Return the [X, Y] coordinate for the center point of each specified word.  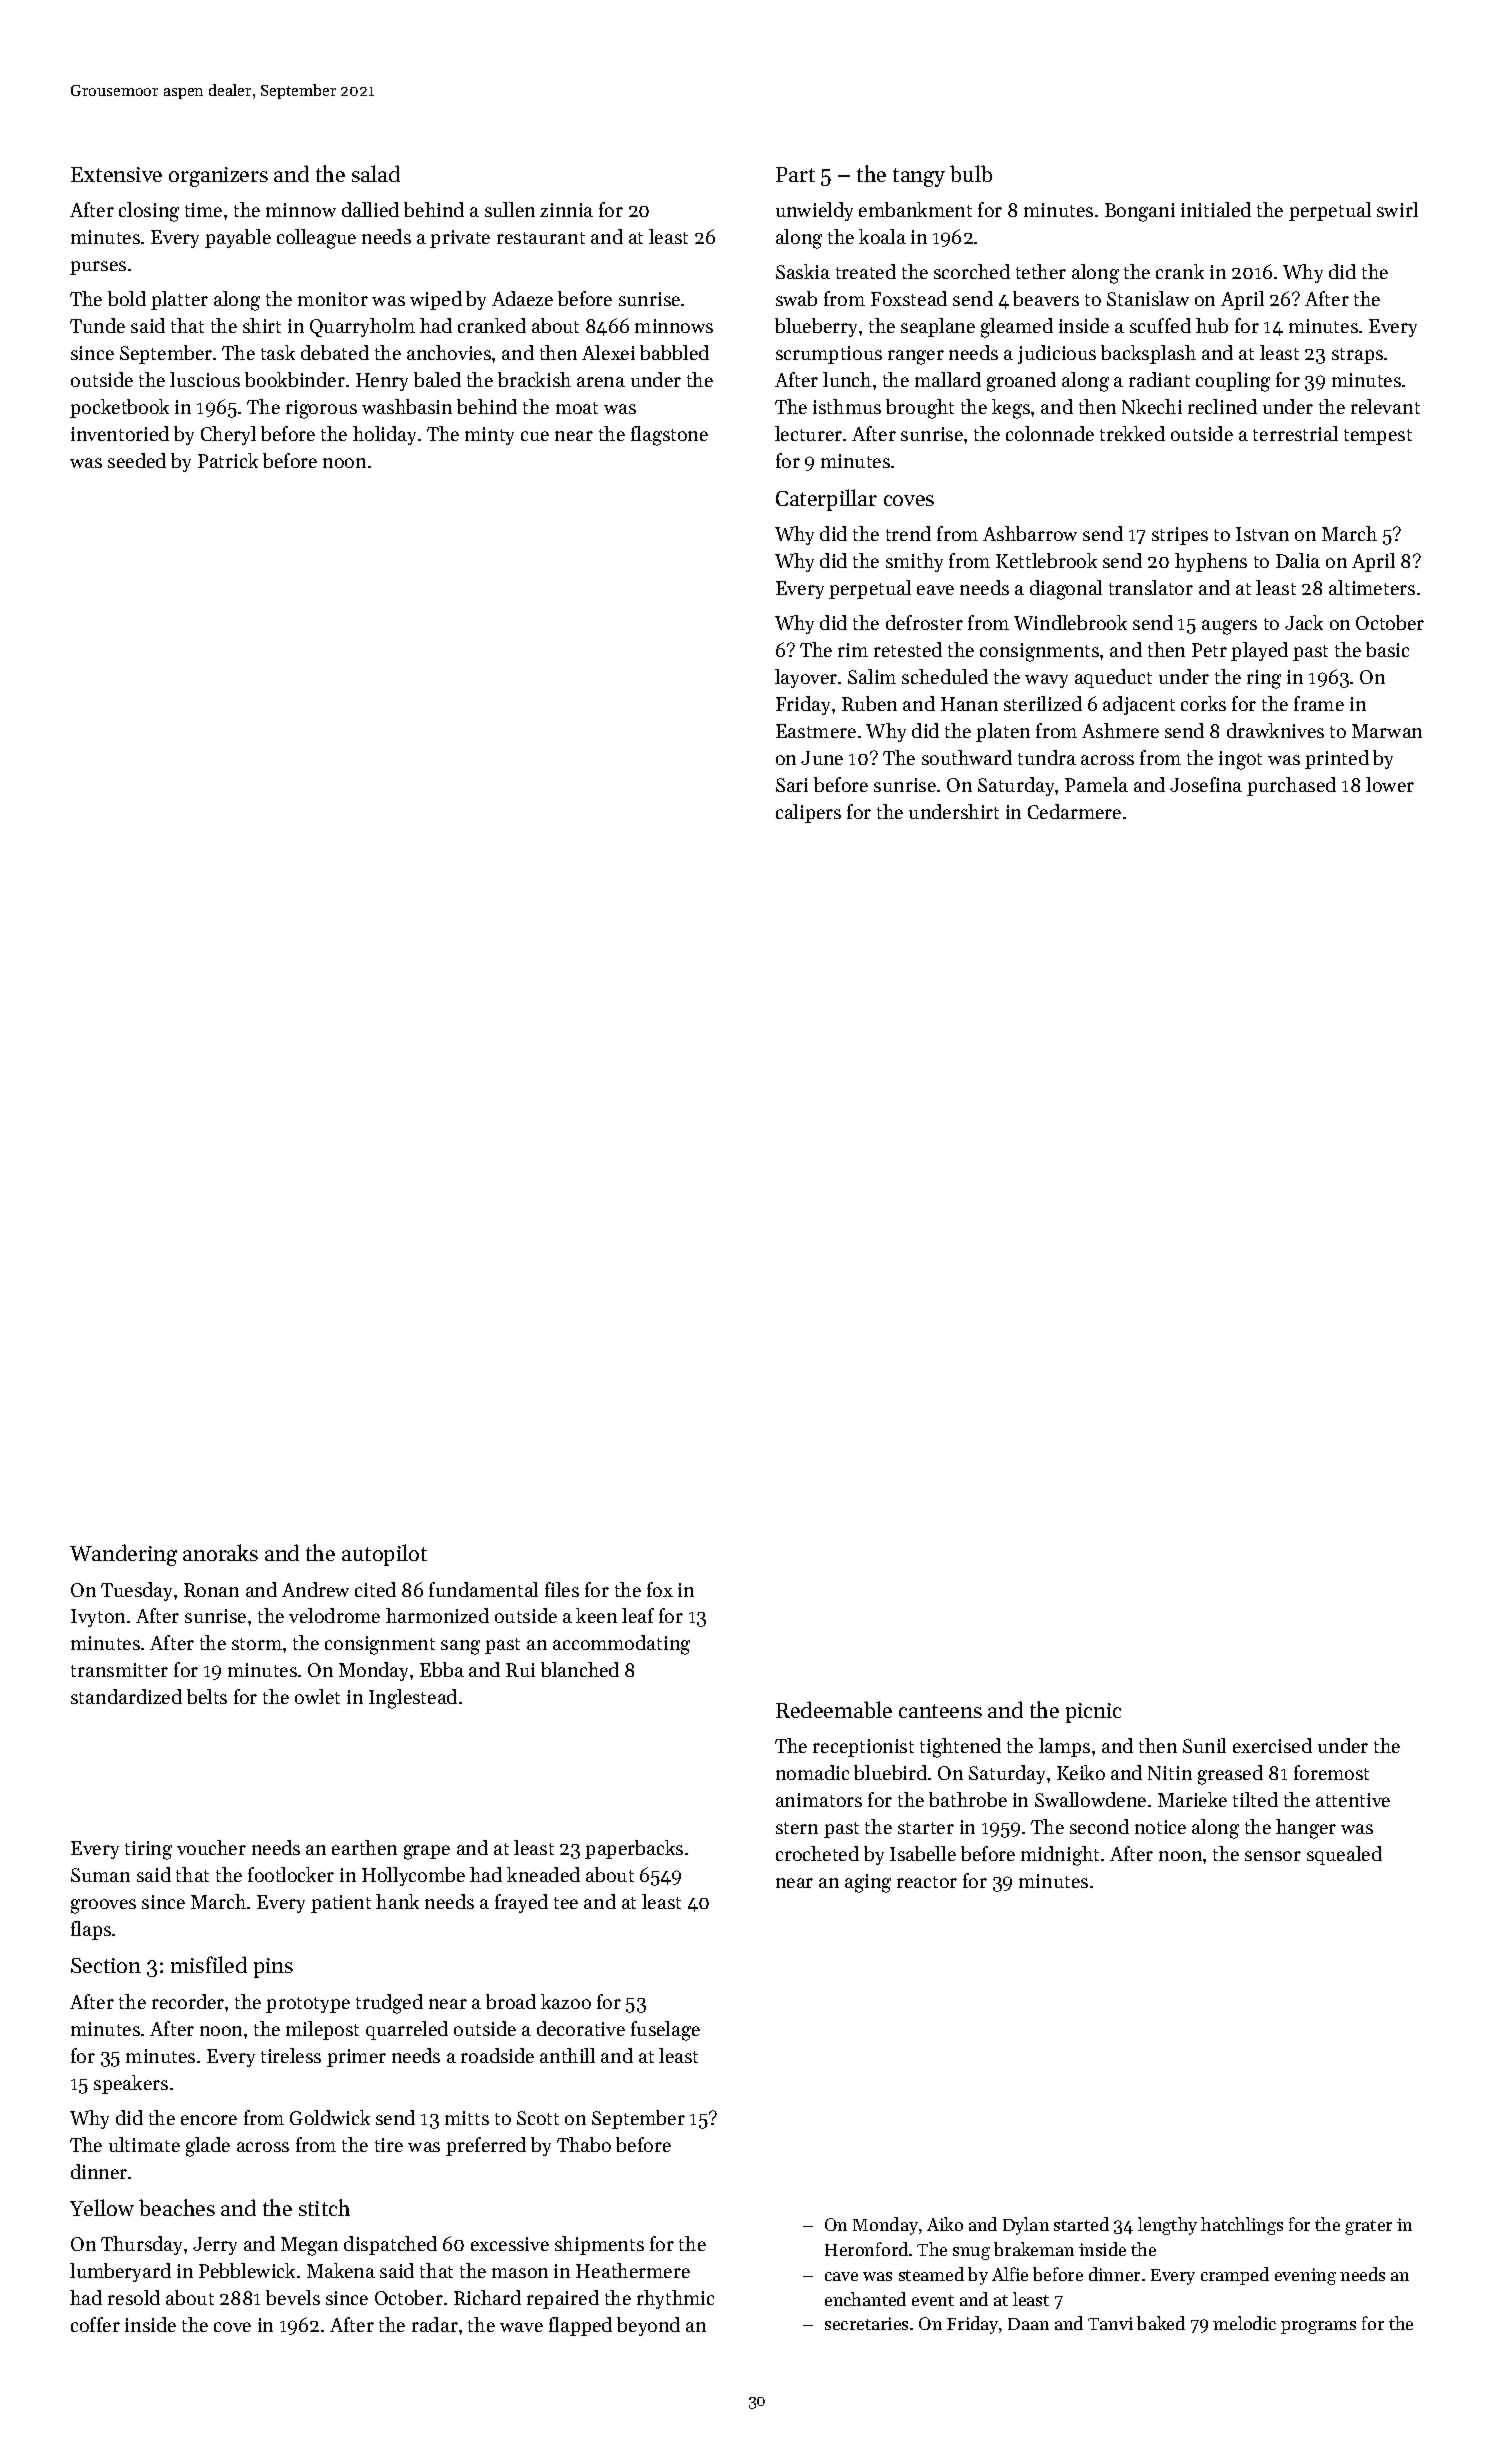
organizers [218, 177]
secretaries [866, 2323]
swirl [1397, 209]
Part [795, 174]
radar [435, 2324]
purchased [1291, 786]
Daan [1028, 2324]
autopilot [384, 1555]
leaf [638, 1615]
